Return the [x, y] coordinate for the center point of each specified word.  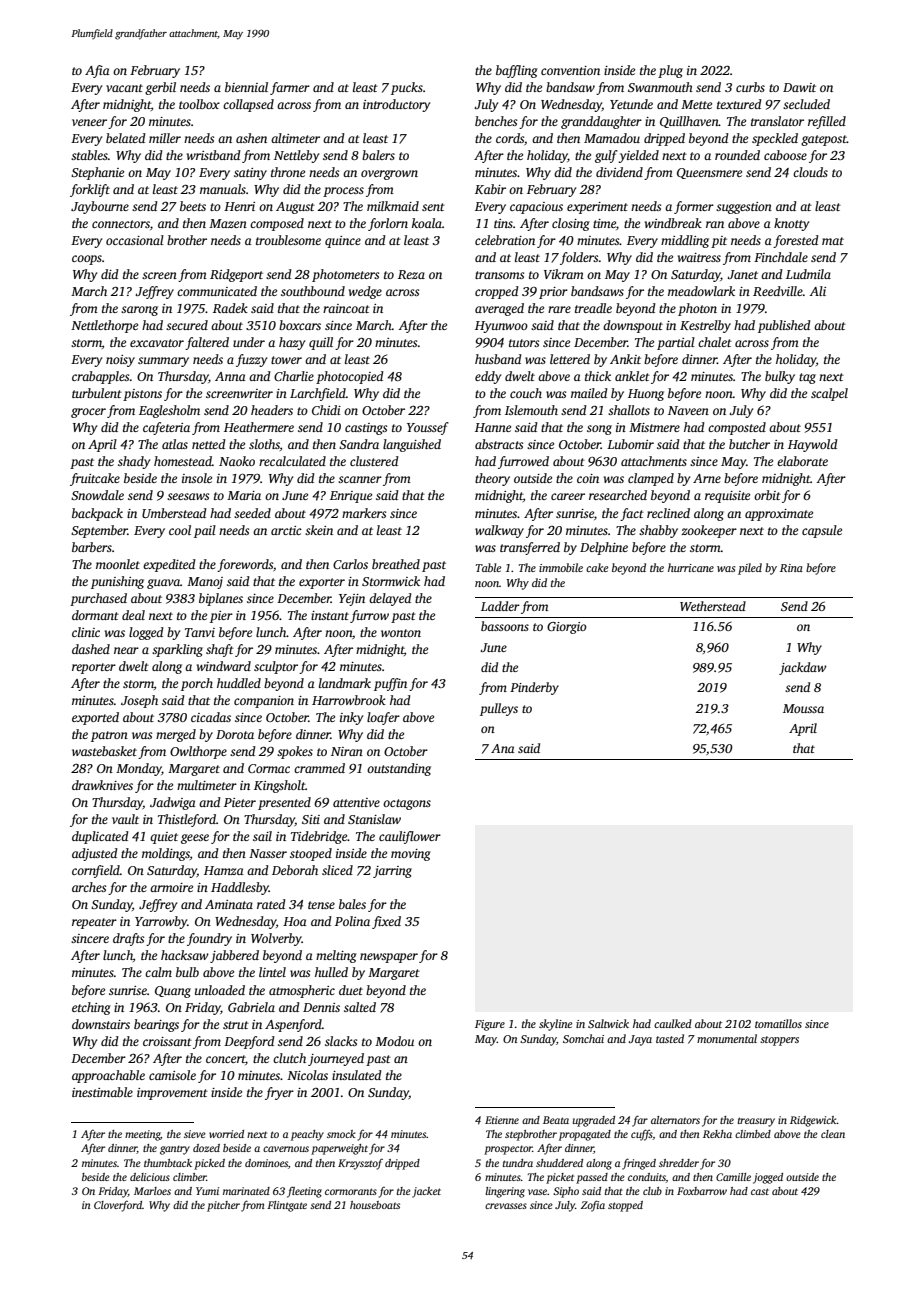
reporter [94, 668]
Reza [411, 274]
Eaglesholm [169, 411]
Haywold [813, 445]
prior [553, 293]
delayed [390, 599]
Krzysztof [360, 1164]
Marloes [152, 1191]
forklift [90, 190]
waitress [699, 257]
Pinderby [534, 688]
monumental [727, 1038]
